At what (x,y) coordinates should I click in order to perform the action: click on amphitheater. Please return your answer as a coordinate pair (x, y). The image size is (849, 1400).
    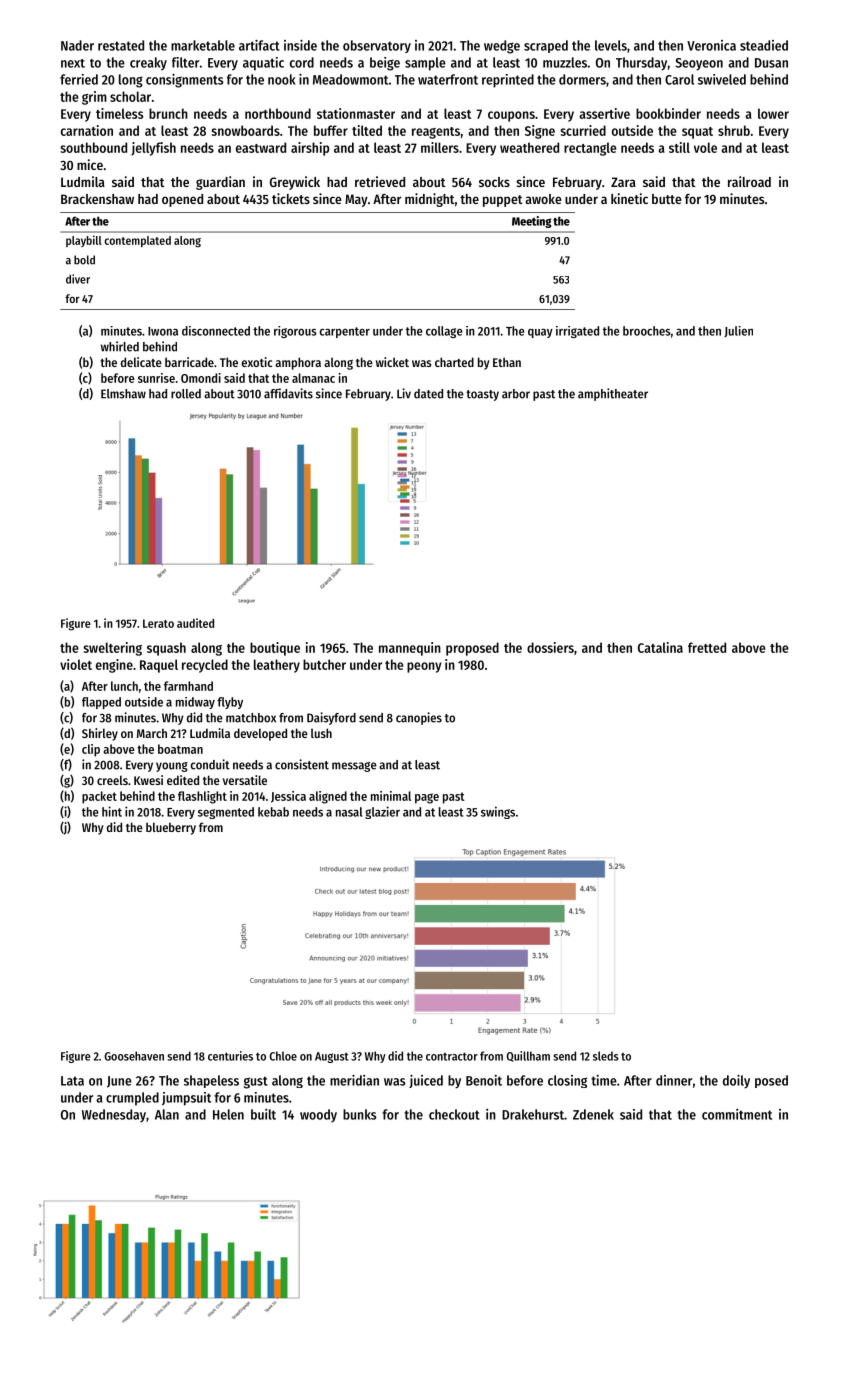
    Looking at the image, I should click on (613, 394).
